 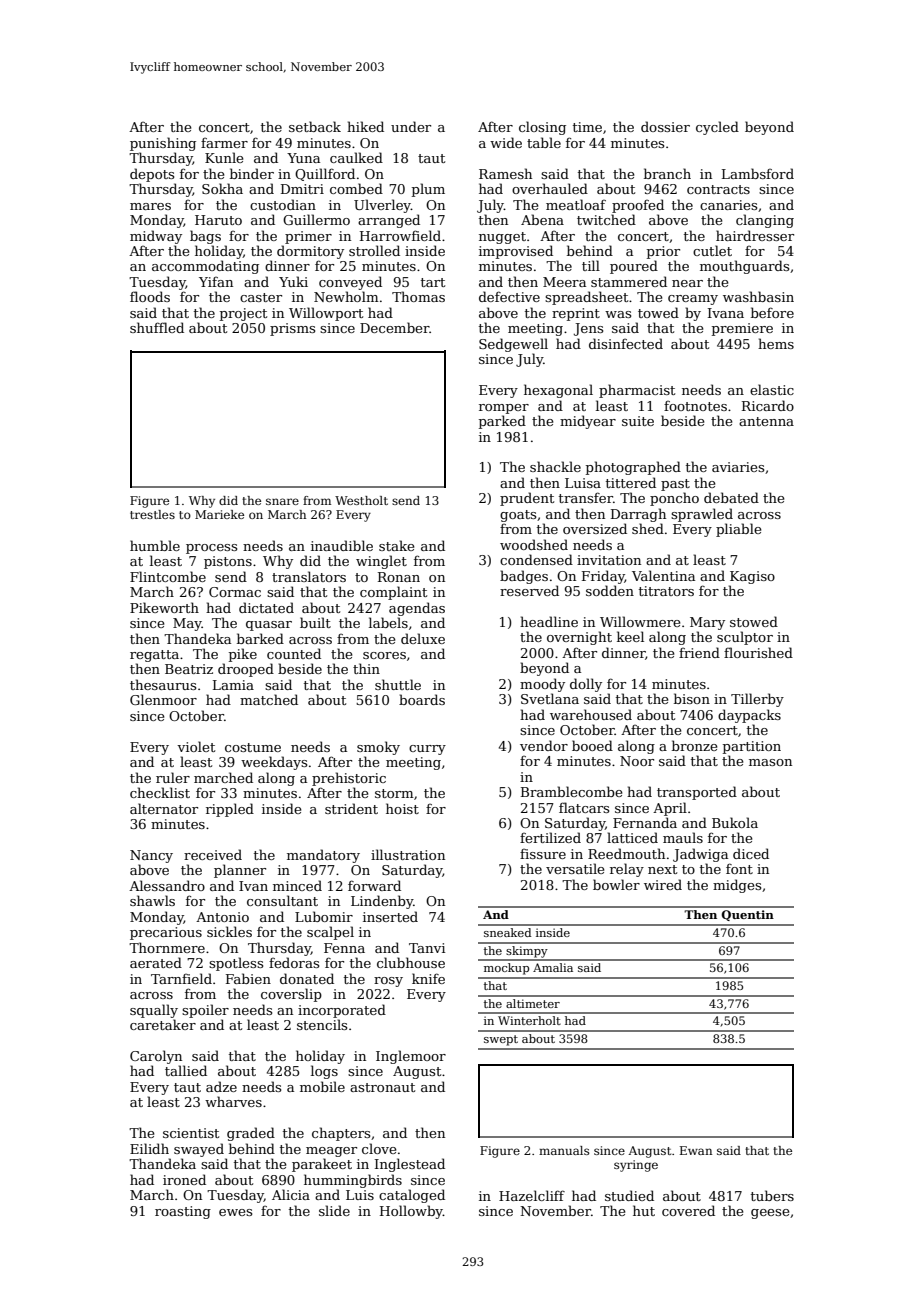 I want to click on Ulverley, so click(x=382, y=206).
